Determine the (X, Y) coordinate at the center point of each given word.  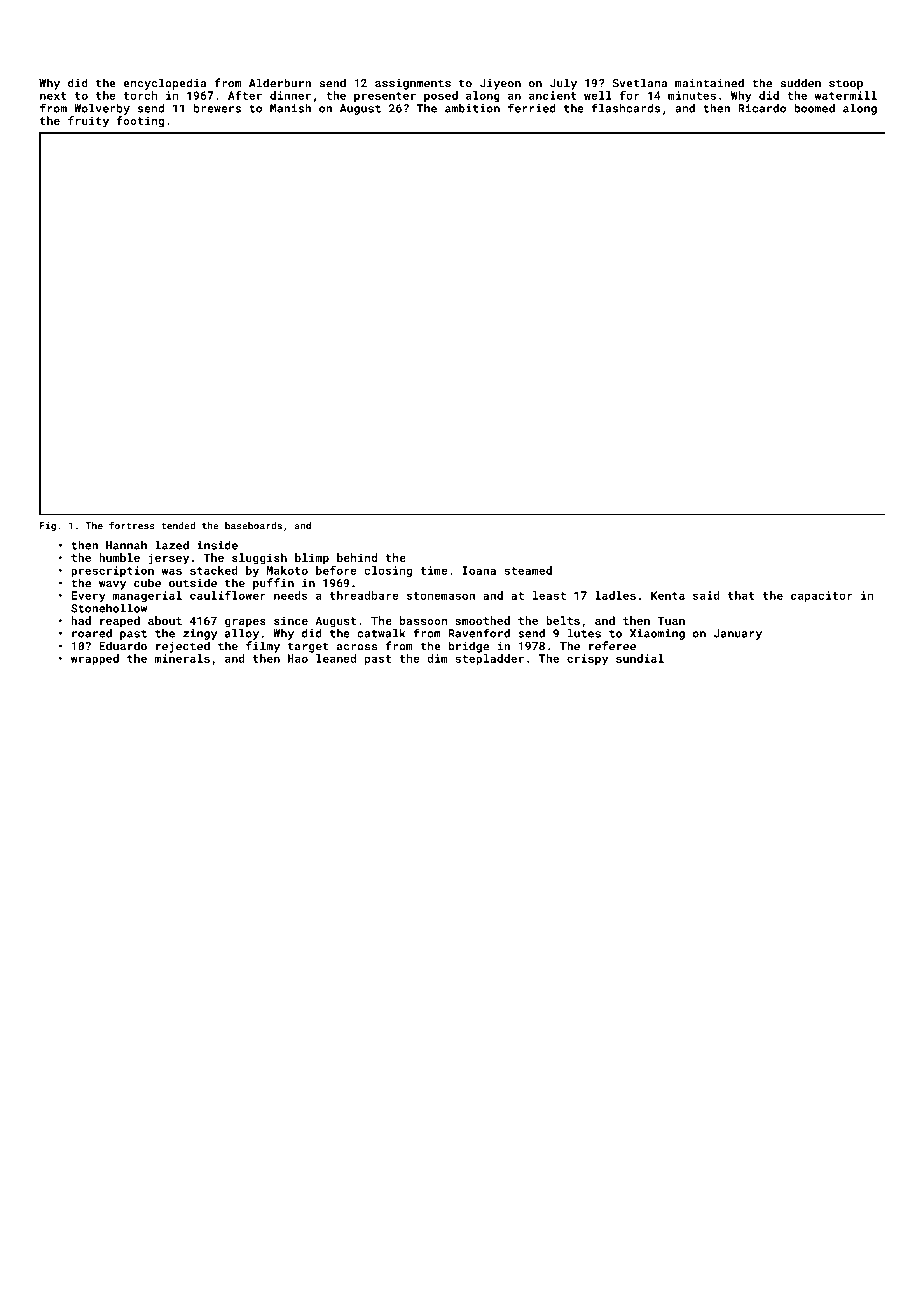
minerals (182, 658)
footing (140, 122)
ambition (472, 108)
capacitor (821, 596)
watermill (846, 95)
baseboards (253, 526)
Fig (48, 526)
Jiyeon (500, 84)
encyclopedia (164, 84)
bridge (469, 647)
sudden (800, 83)
